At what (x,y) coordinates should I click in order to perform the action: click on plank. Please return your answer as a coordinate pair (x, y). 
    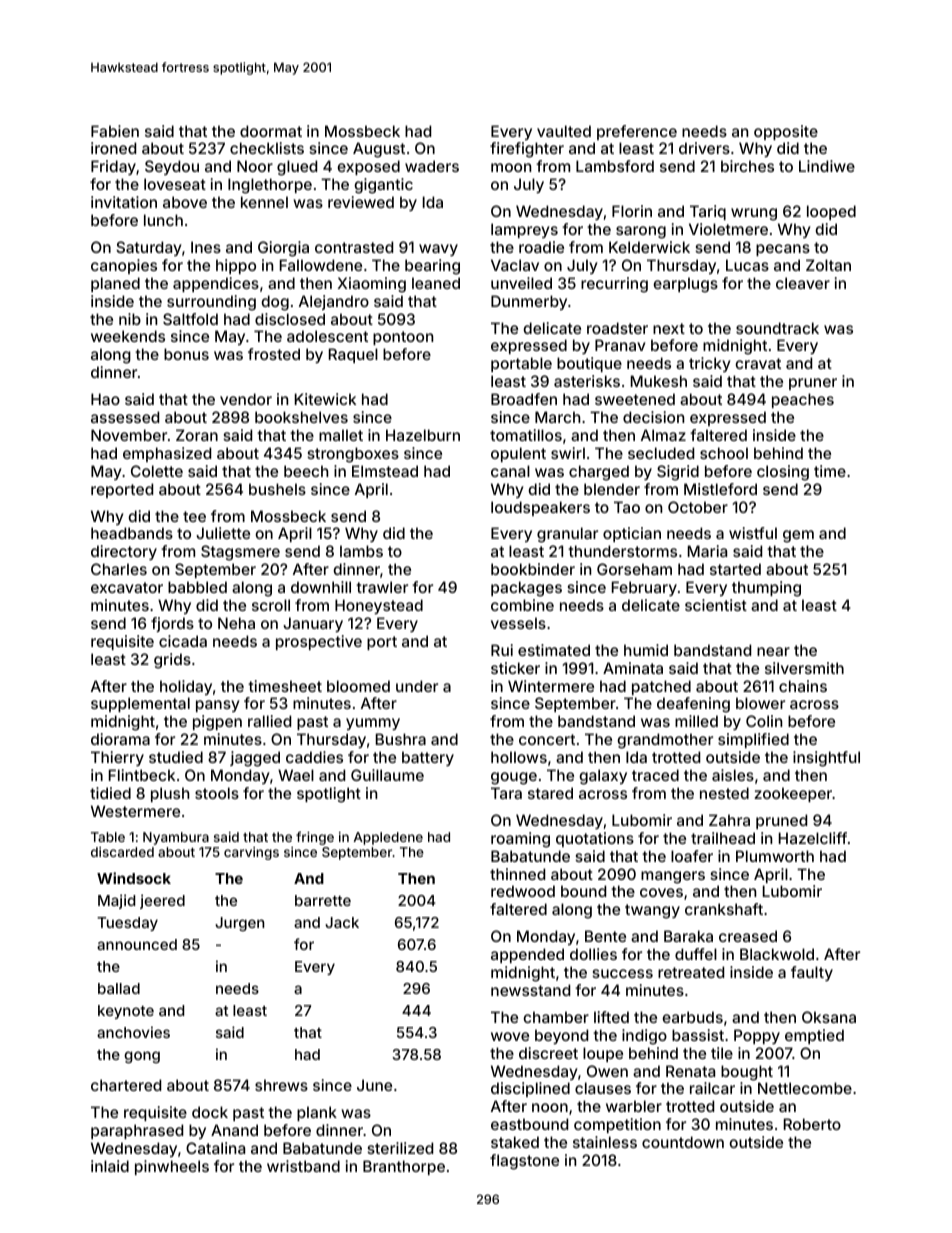
    Looking at the image, I should click on (317, 1113).
